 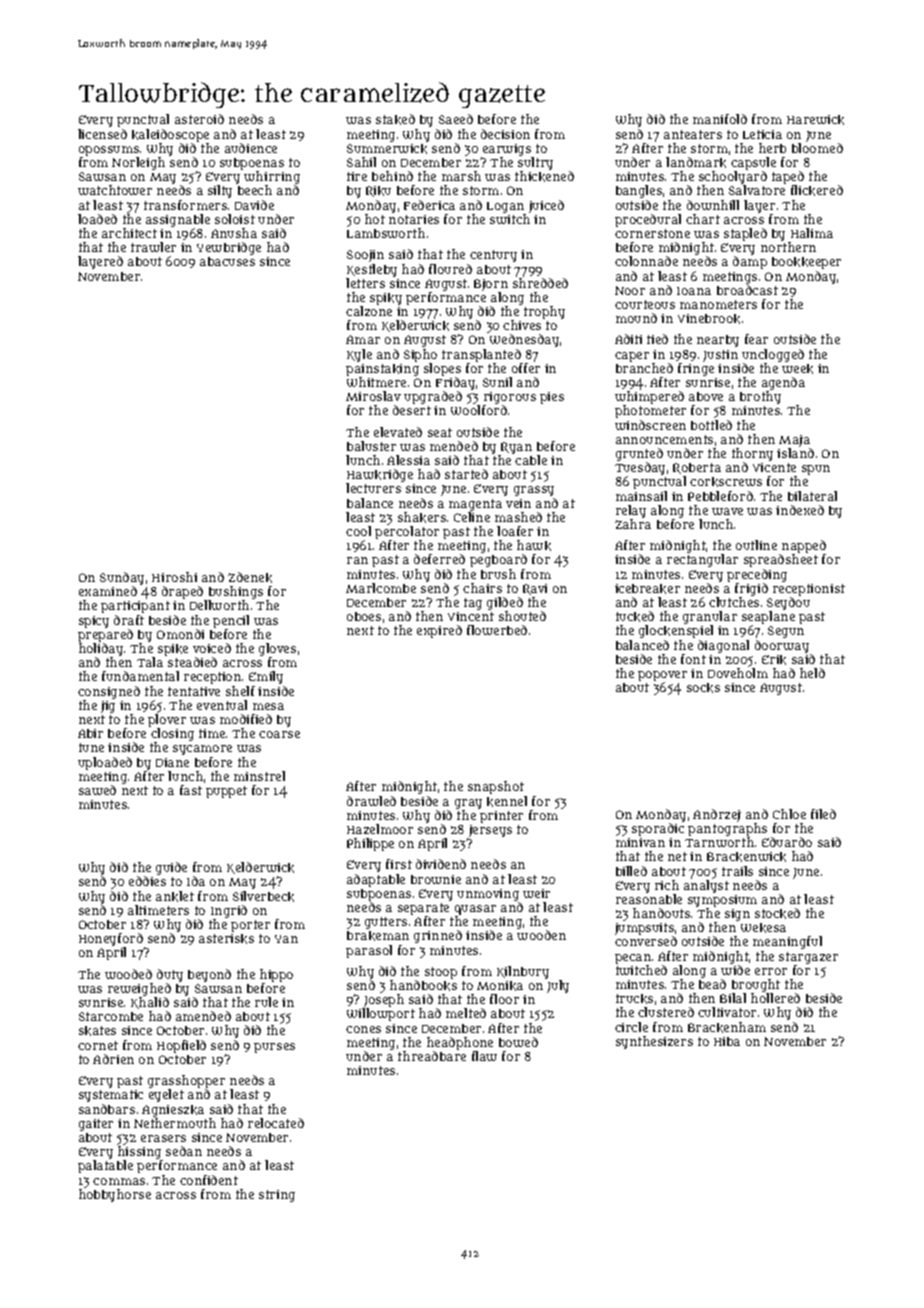 I want to click on string, so click(x=277, y=1196).
